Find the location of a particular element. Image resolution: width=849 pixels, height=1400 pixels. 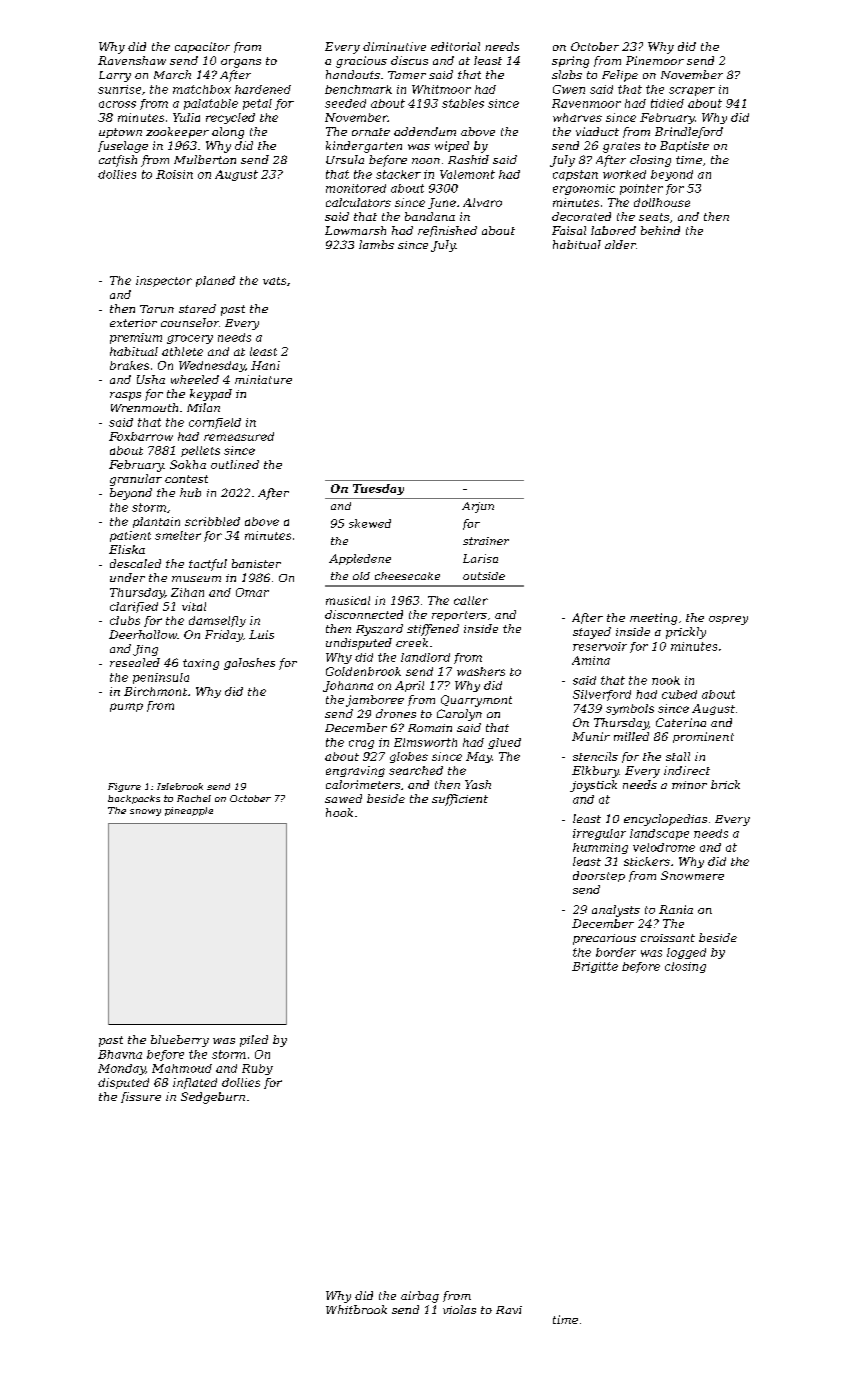

piled is located at coordinates (254, 1041).
